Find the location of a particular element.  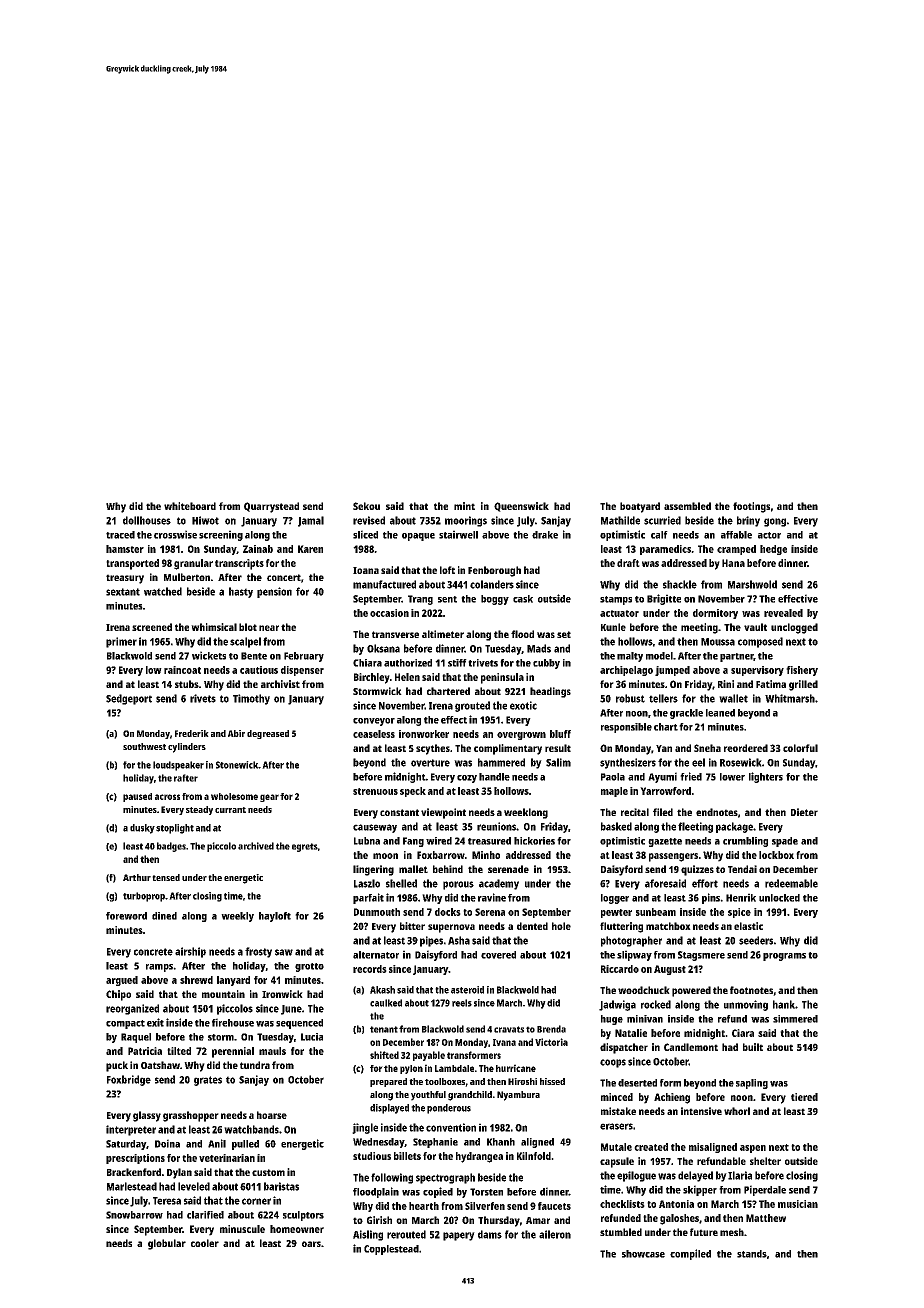

foreword is located at coordinates (126, 916).
